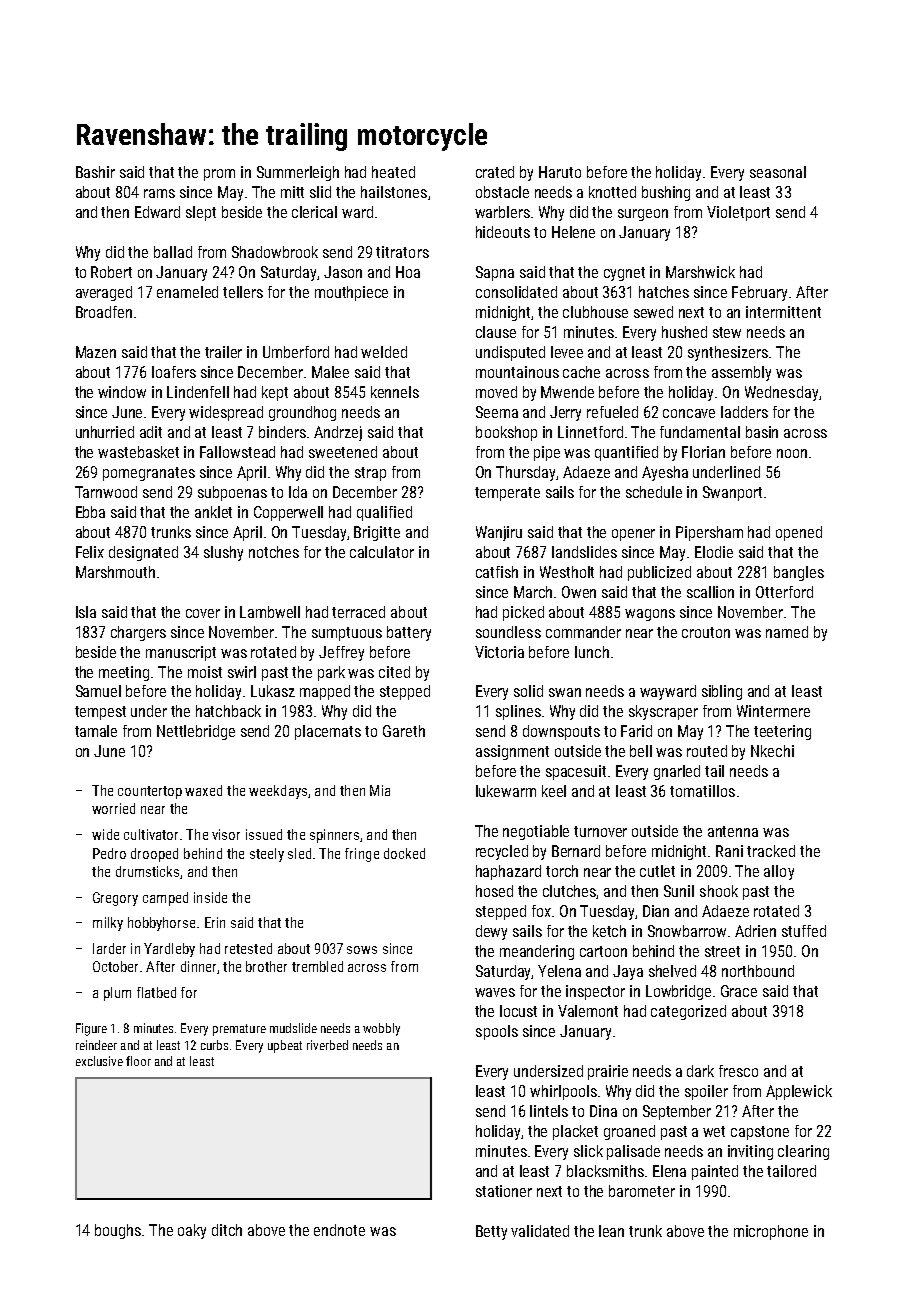  Describe the element at coordinates (733, 831) in the screenshot. I see `antenna` at that location.
